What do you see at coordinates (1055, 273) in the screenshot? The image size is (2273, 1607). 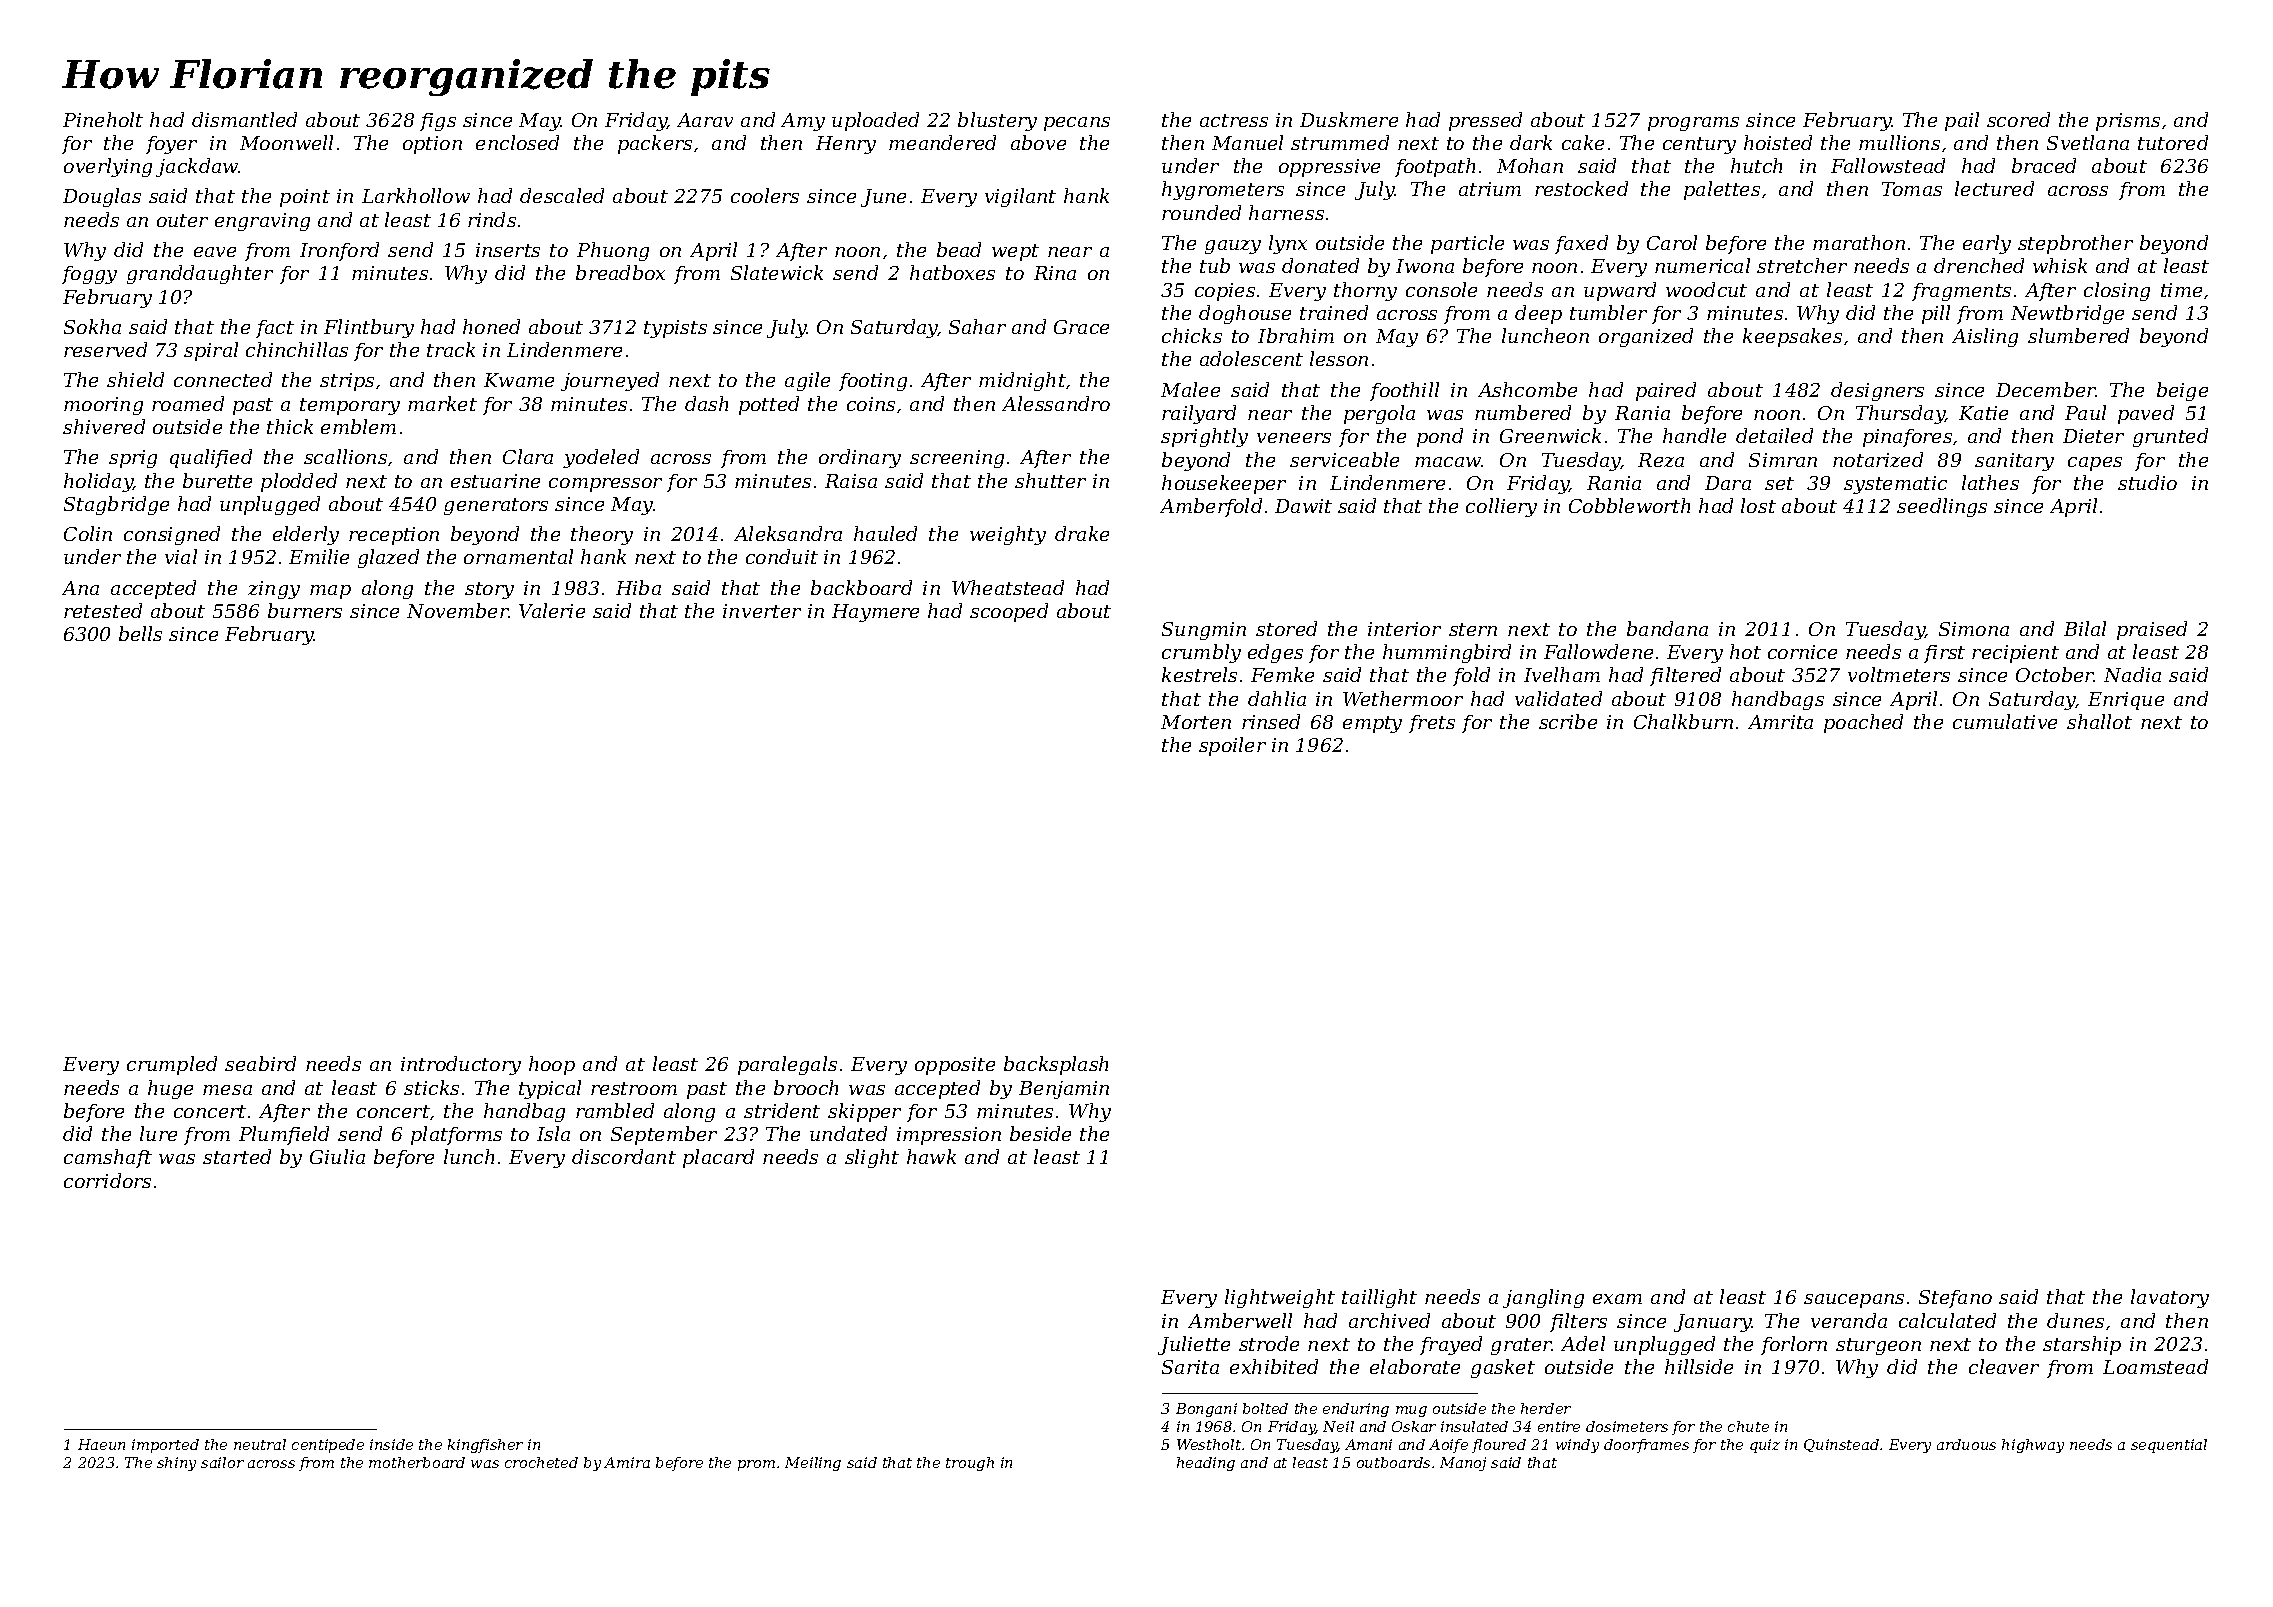 I see `Rina` at bounding box center [1055, 273].
